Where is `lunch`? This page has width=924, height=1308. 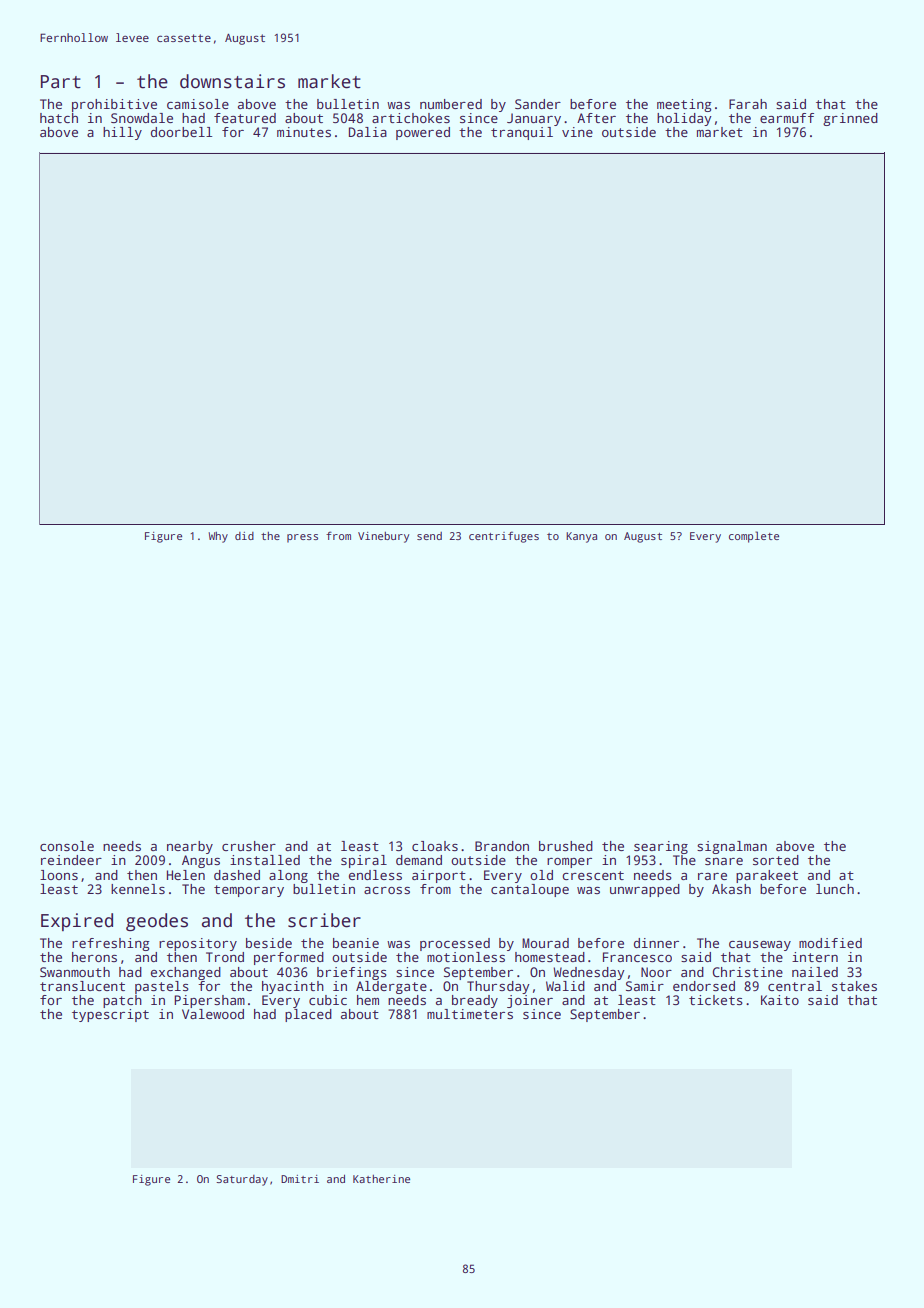
lunch is located at coordinates (835, 889).
